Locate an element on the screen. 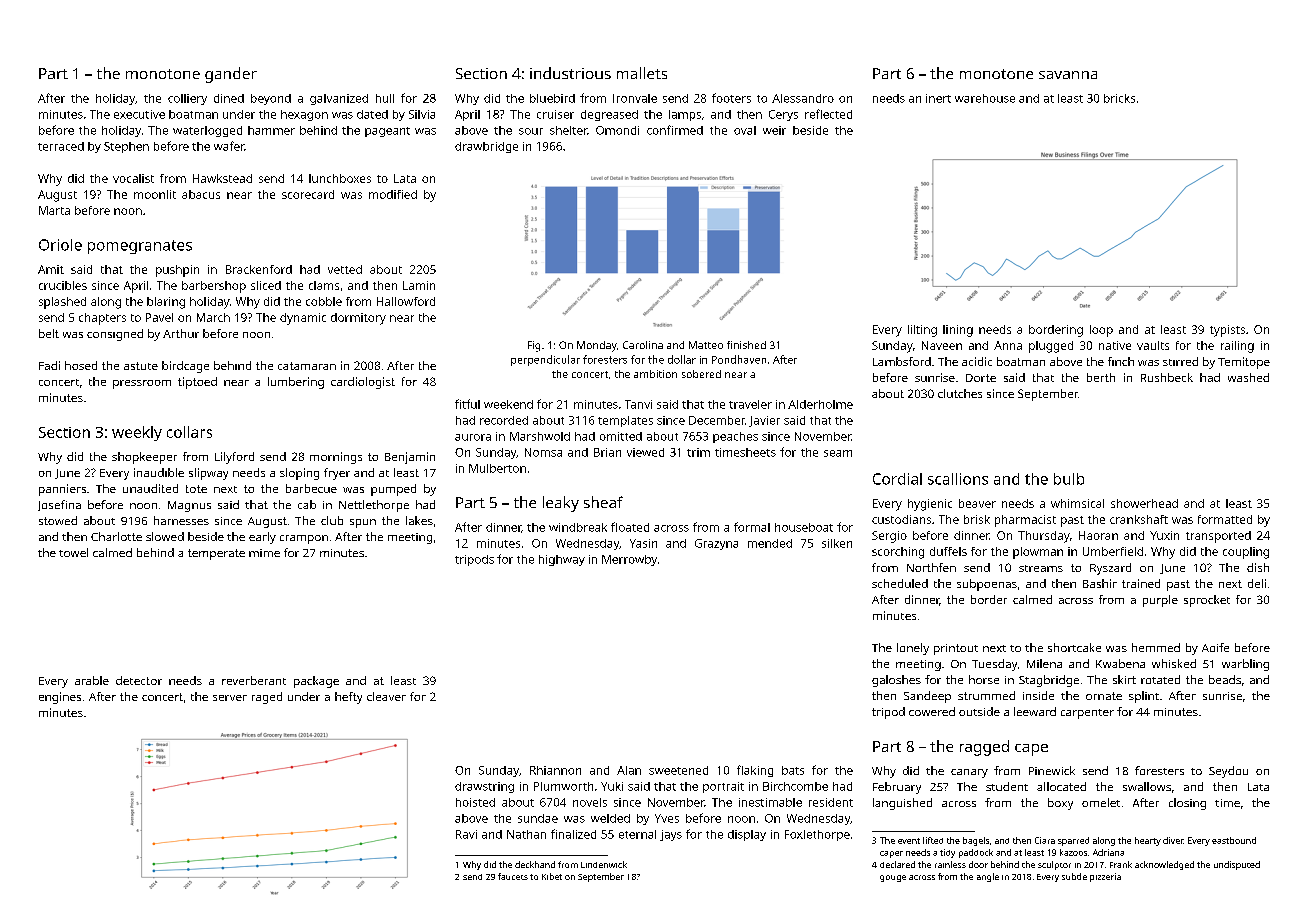  gander is located at coordinates (231, 75).
